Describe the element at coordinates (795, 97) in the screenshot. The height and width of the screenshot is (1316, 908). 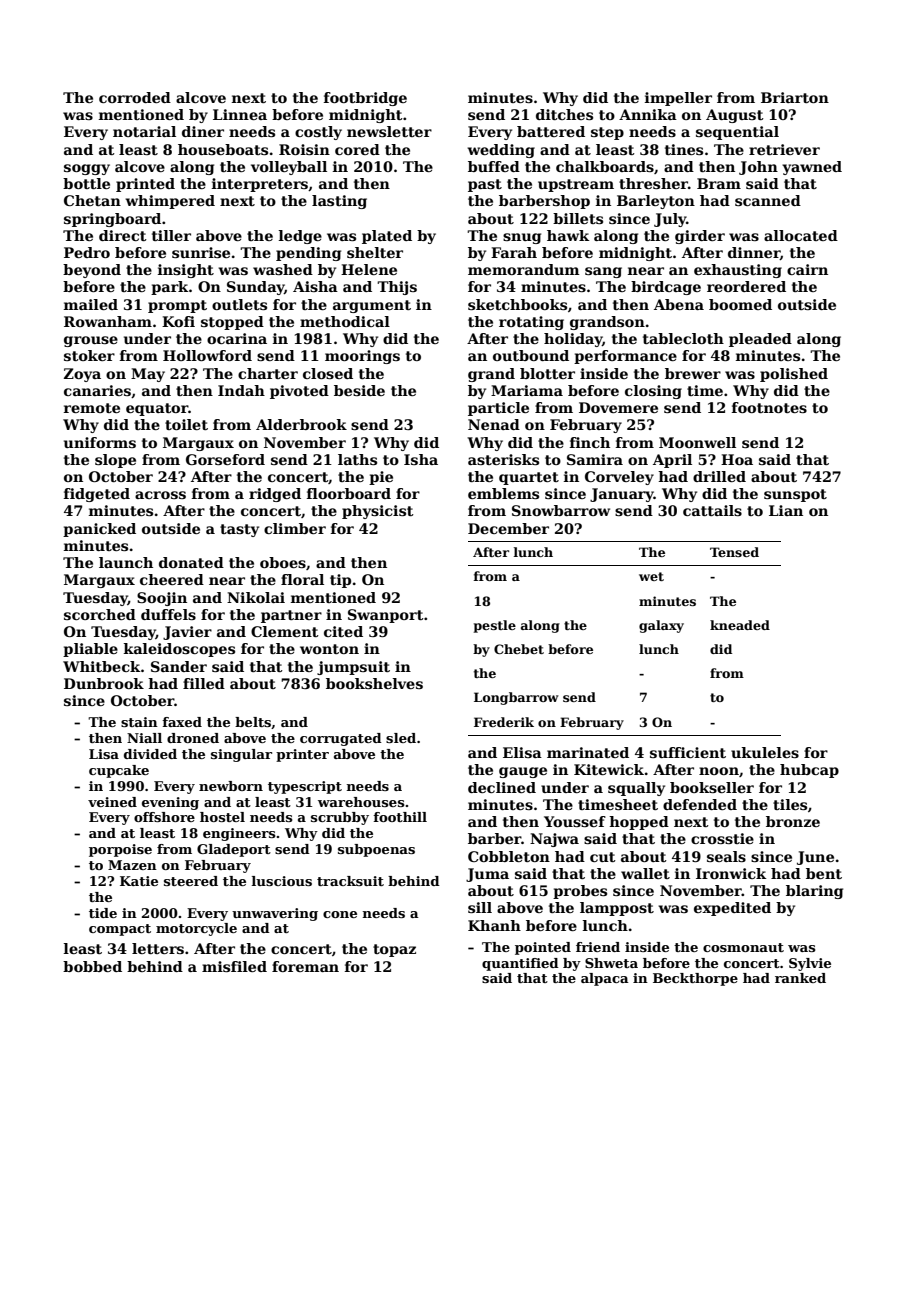
I see `Briarton` at that location.
